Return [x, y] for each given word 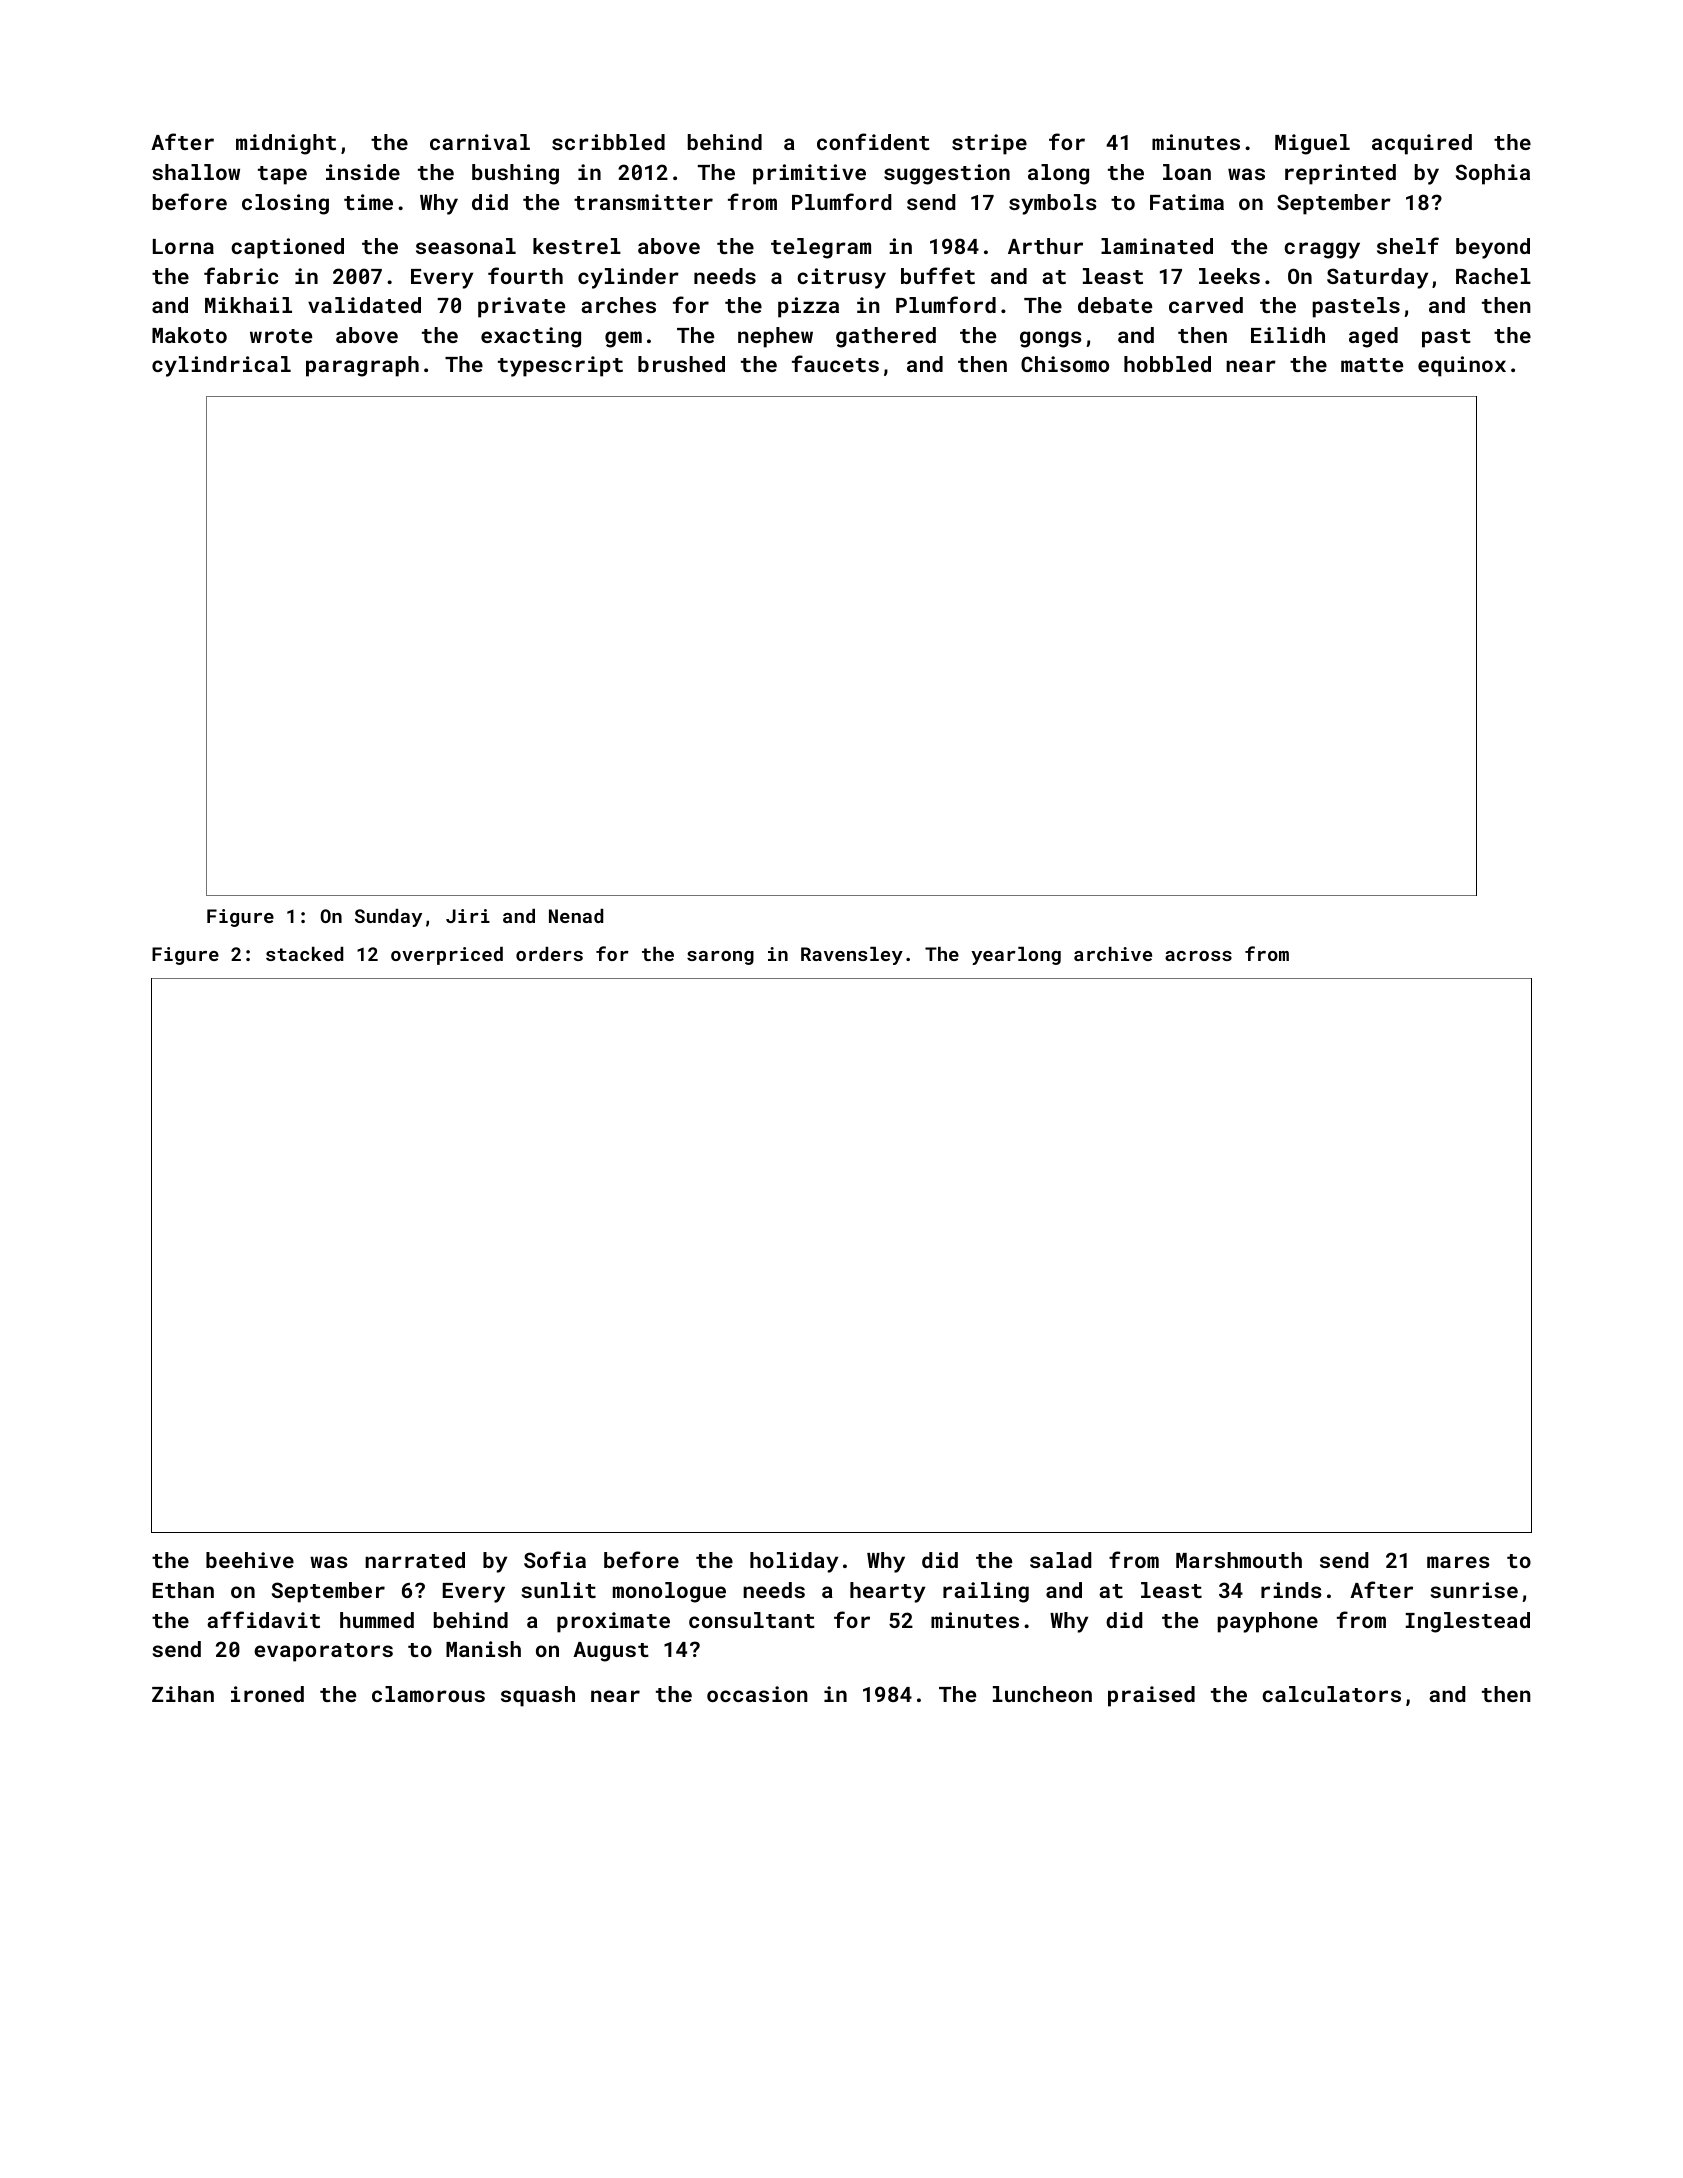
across [1198, 956]
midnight [286, 144]
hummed [377, 1620]
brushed [681, 364]
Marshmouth [1239, 1560]
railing [986, 1592]
